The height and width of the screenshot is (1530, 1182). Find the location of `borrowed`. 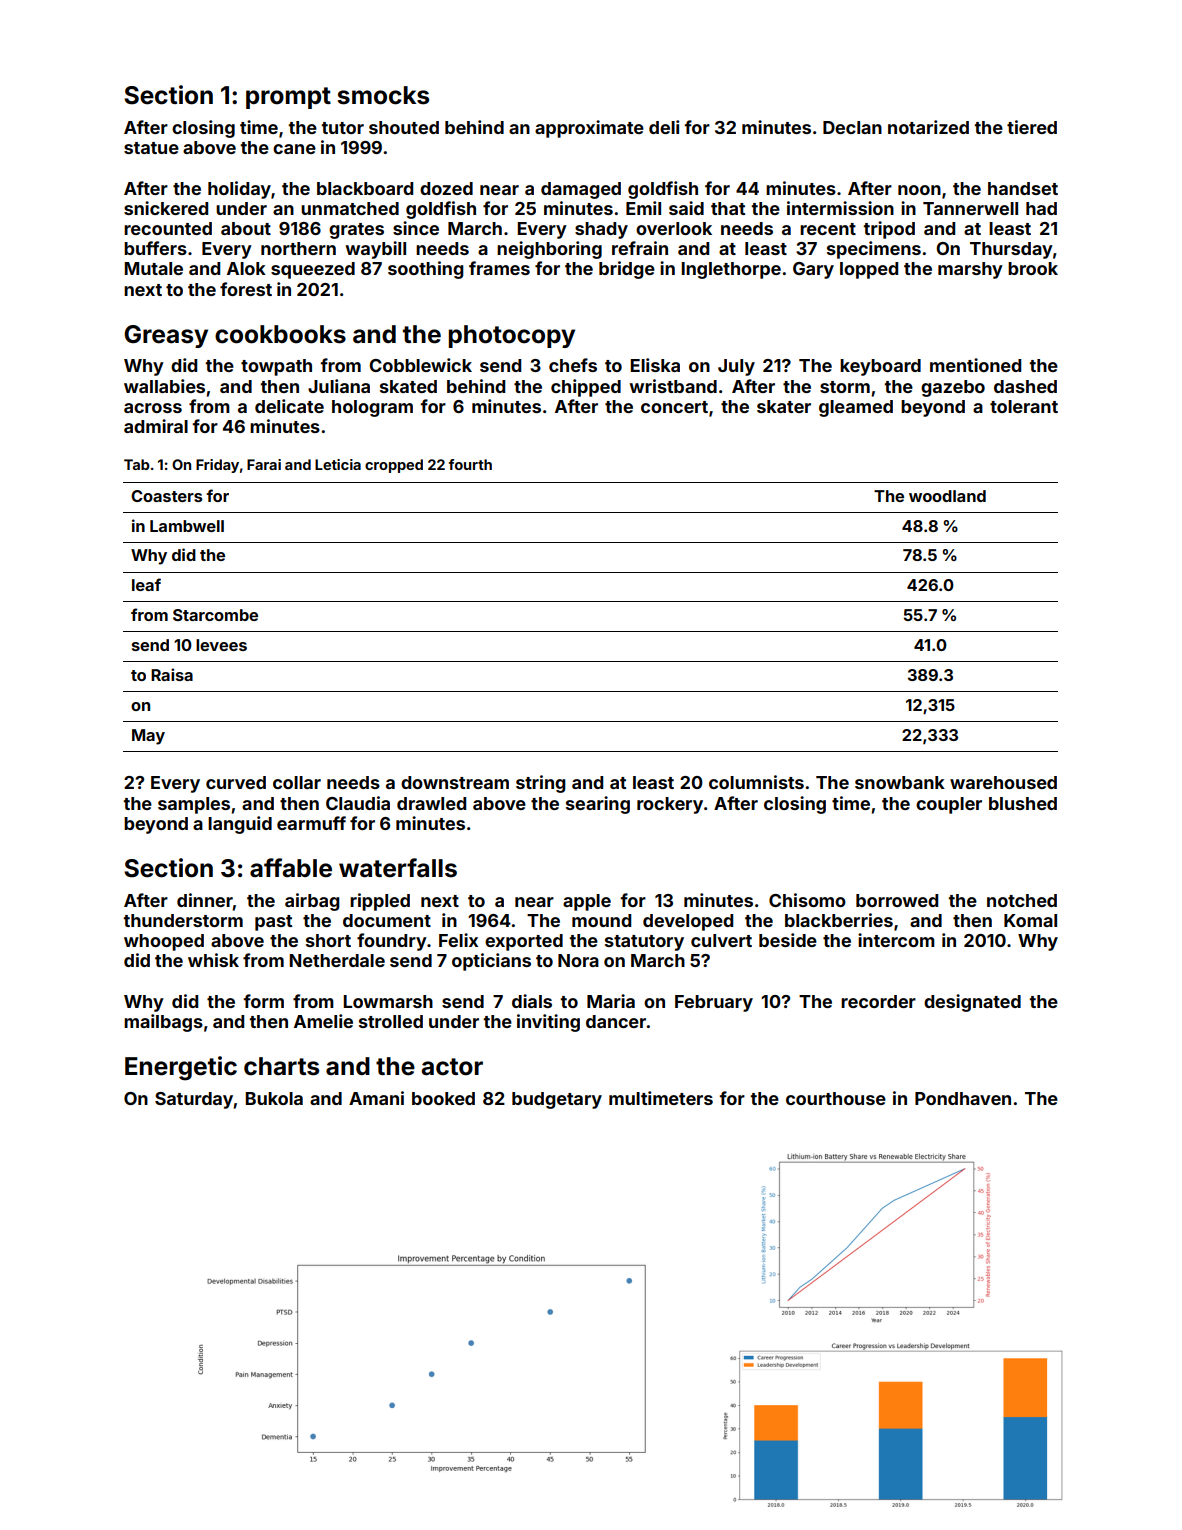

borrowed is located at coordinates (897, 900).
